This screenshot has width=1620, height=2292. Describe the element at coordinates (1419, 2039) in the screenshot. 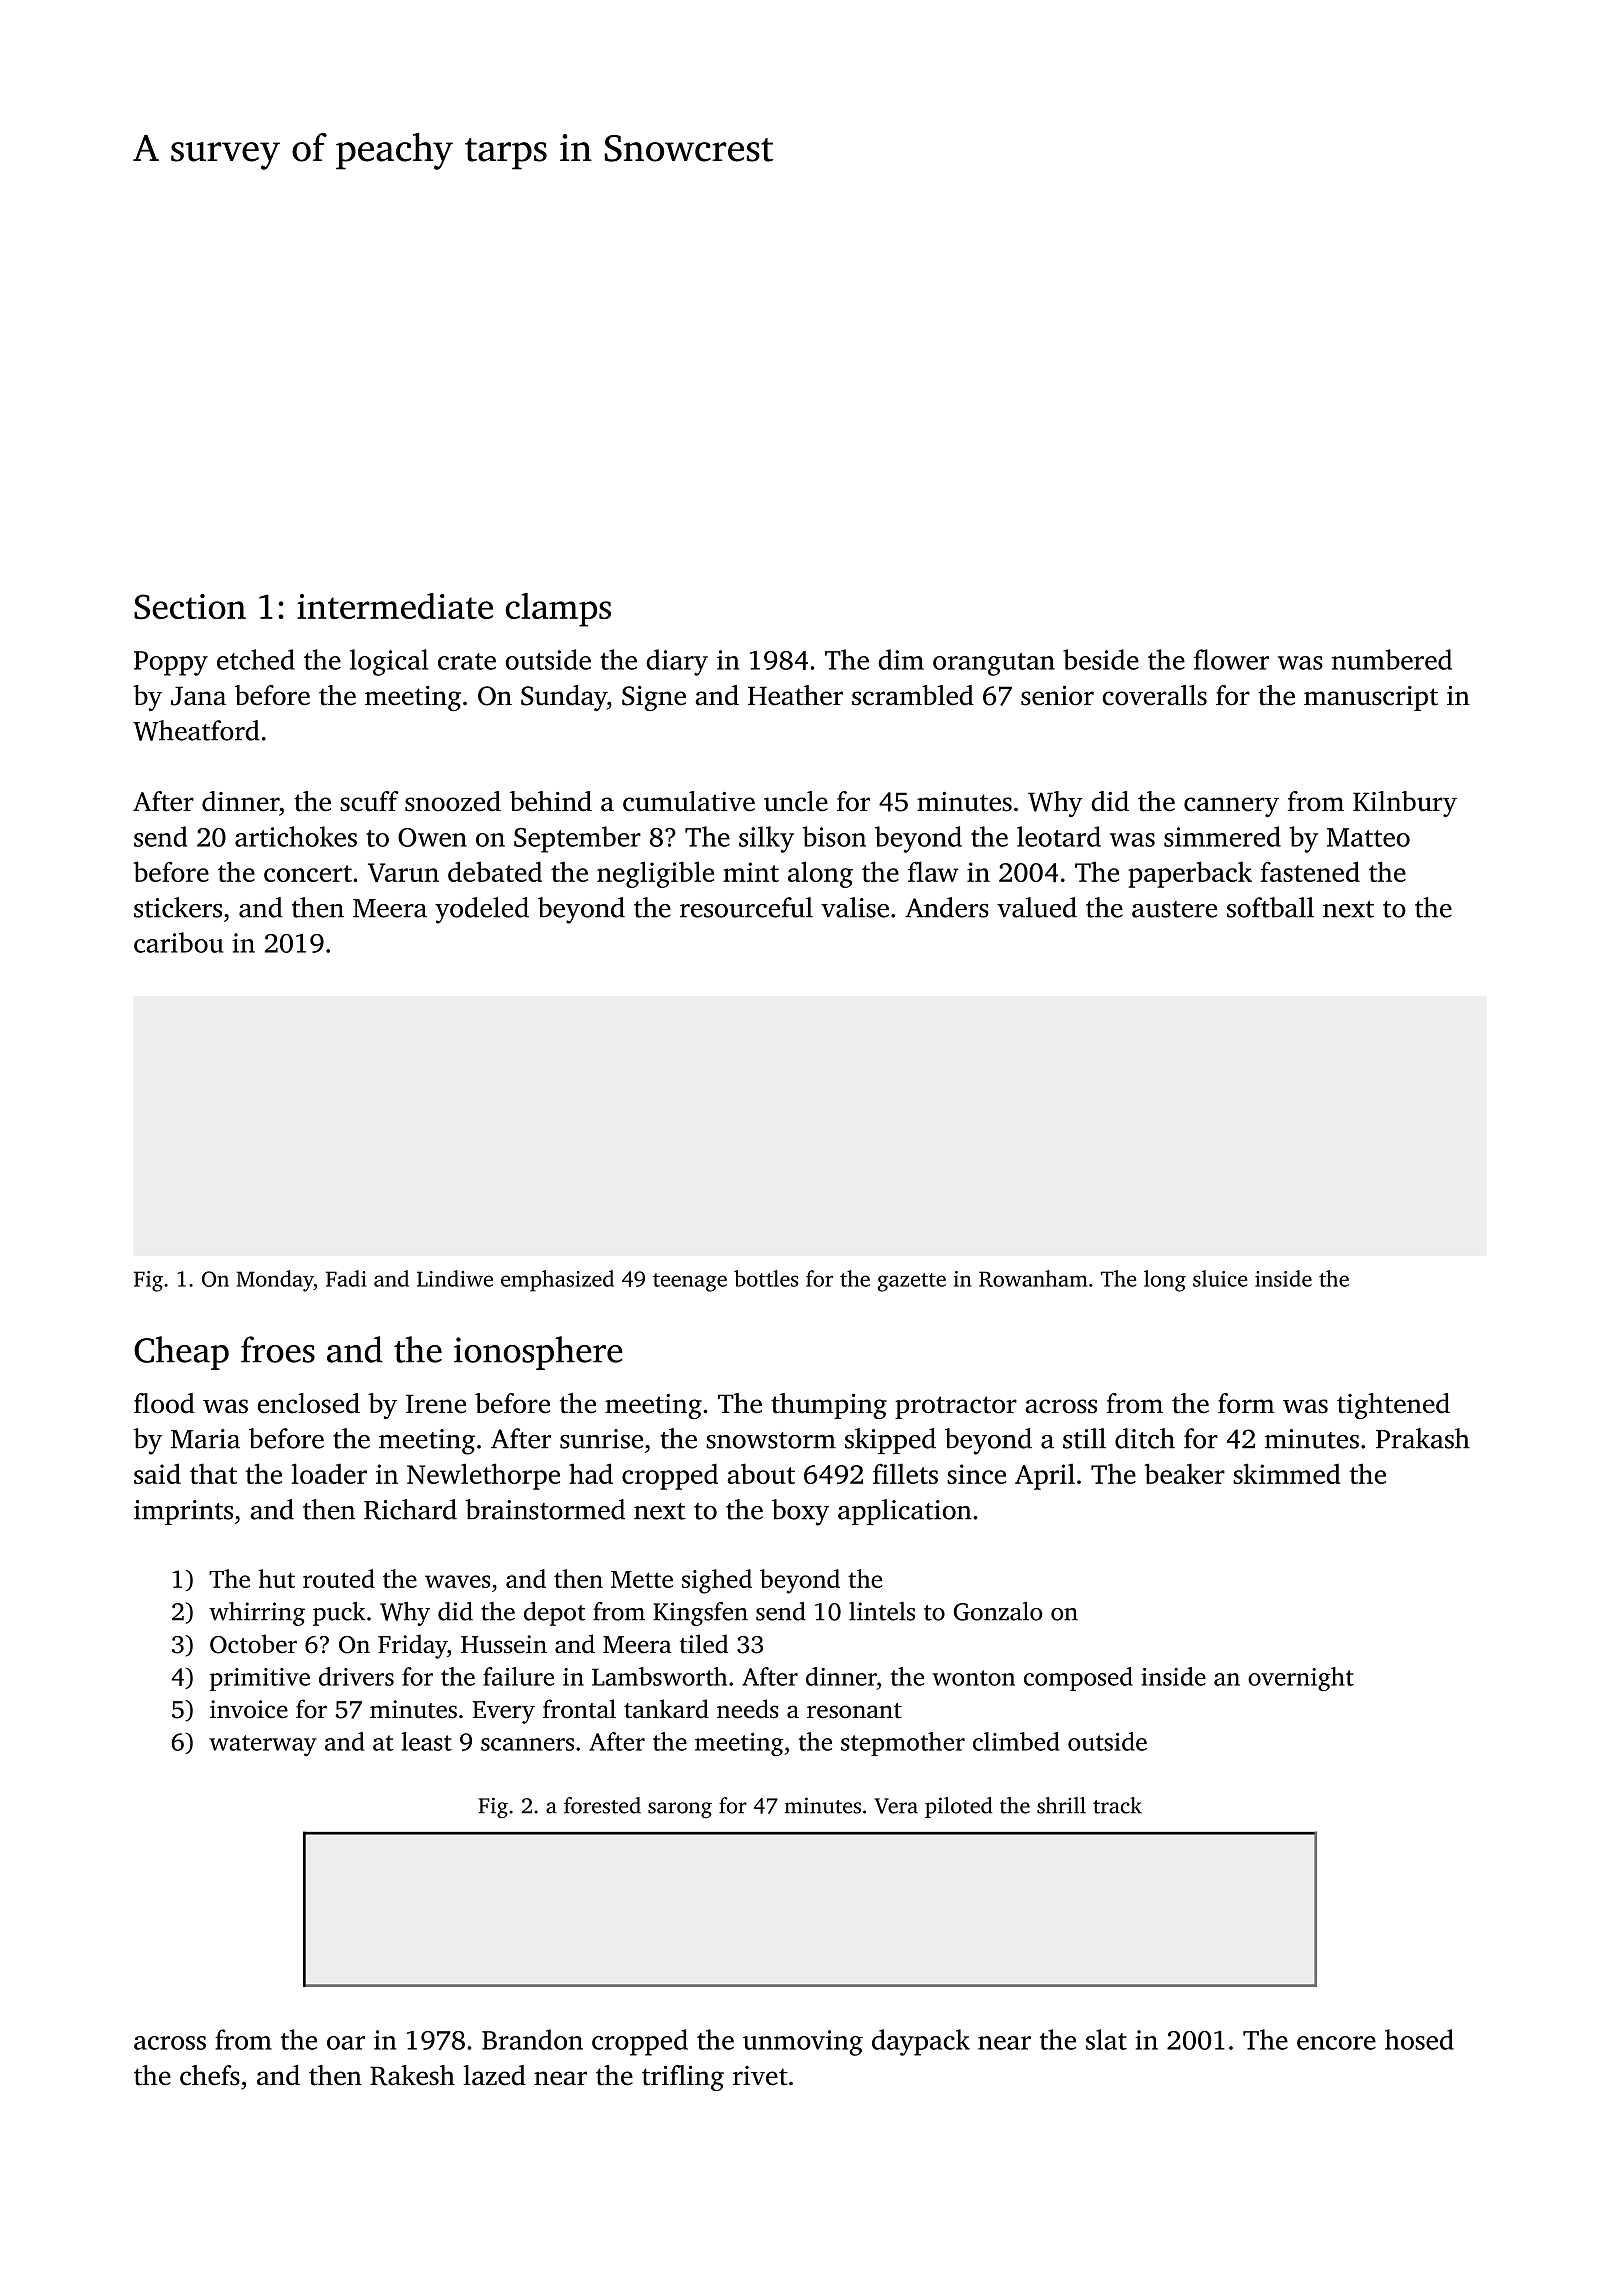

I see `hosed` at that location.
